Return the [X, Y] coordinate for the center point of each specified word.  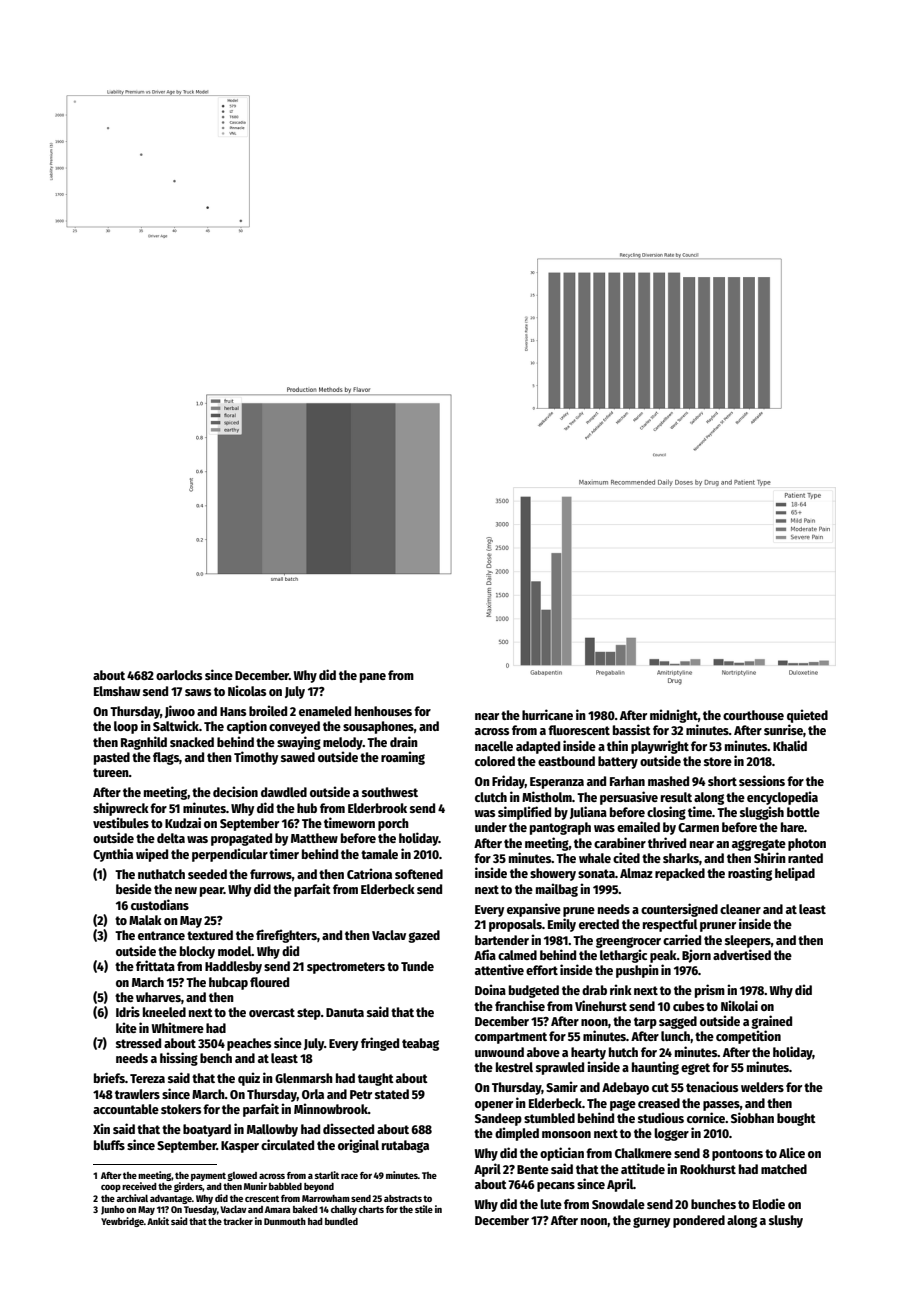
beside [134, 888]
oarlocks [179, 675]
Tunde [417, 966]
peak [663, 956]
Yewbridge [122, 1222]
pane [373, 678]
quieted [807, 716]
